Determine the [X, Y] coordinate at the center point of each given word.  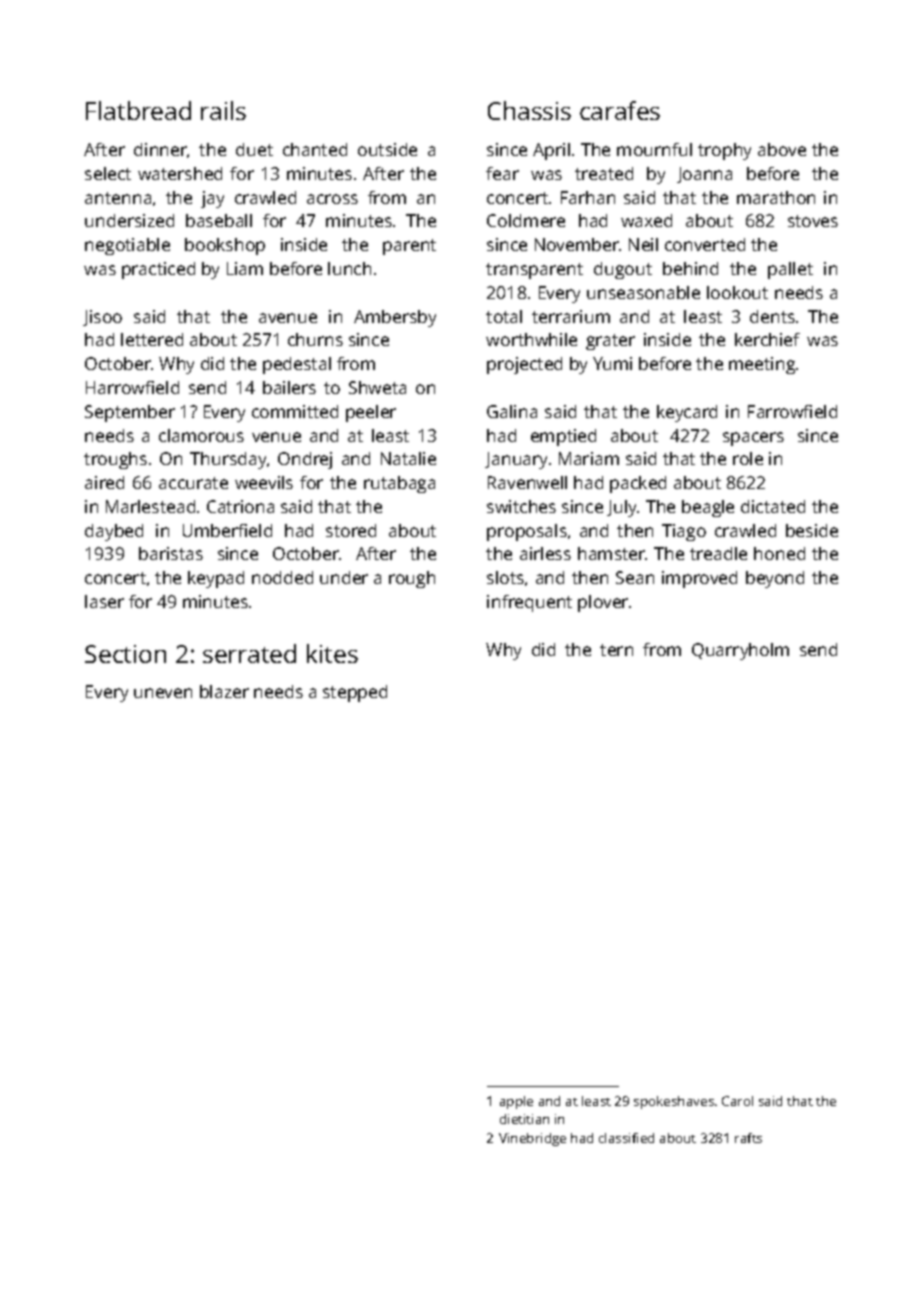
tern [616, 650]
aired [104, 482]
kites [332, 653]
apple [516, 1102]
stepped [355, 693]
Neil [643, 244]
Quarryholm [740, 651]
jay [212, 199]
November [577, 244]
